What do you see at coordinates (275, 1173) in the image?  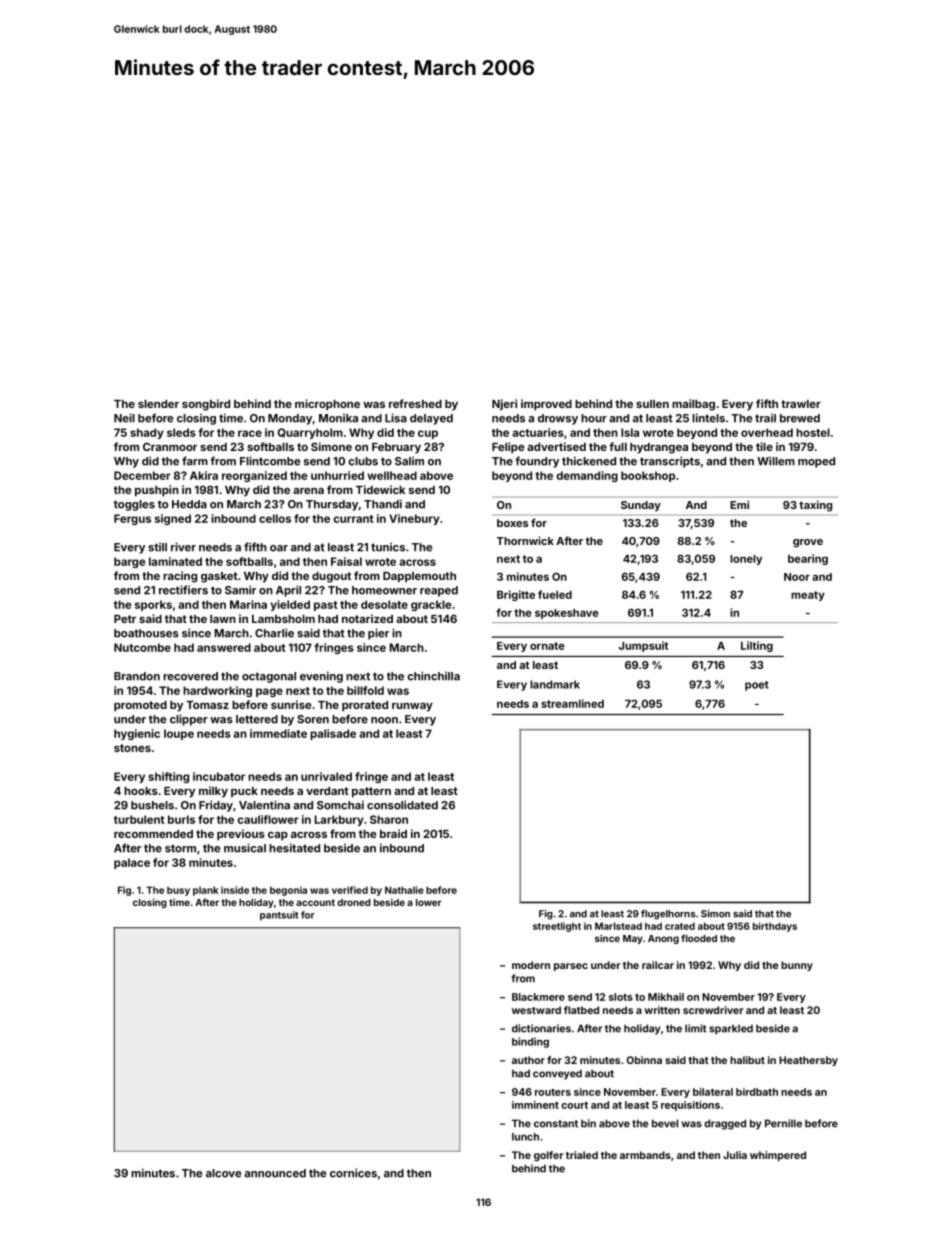 I see `announced` at bounding box center [275, 1173].
